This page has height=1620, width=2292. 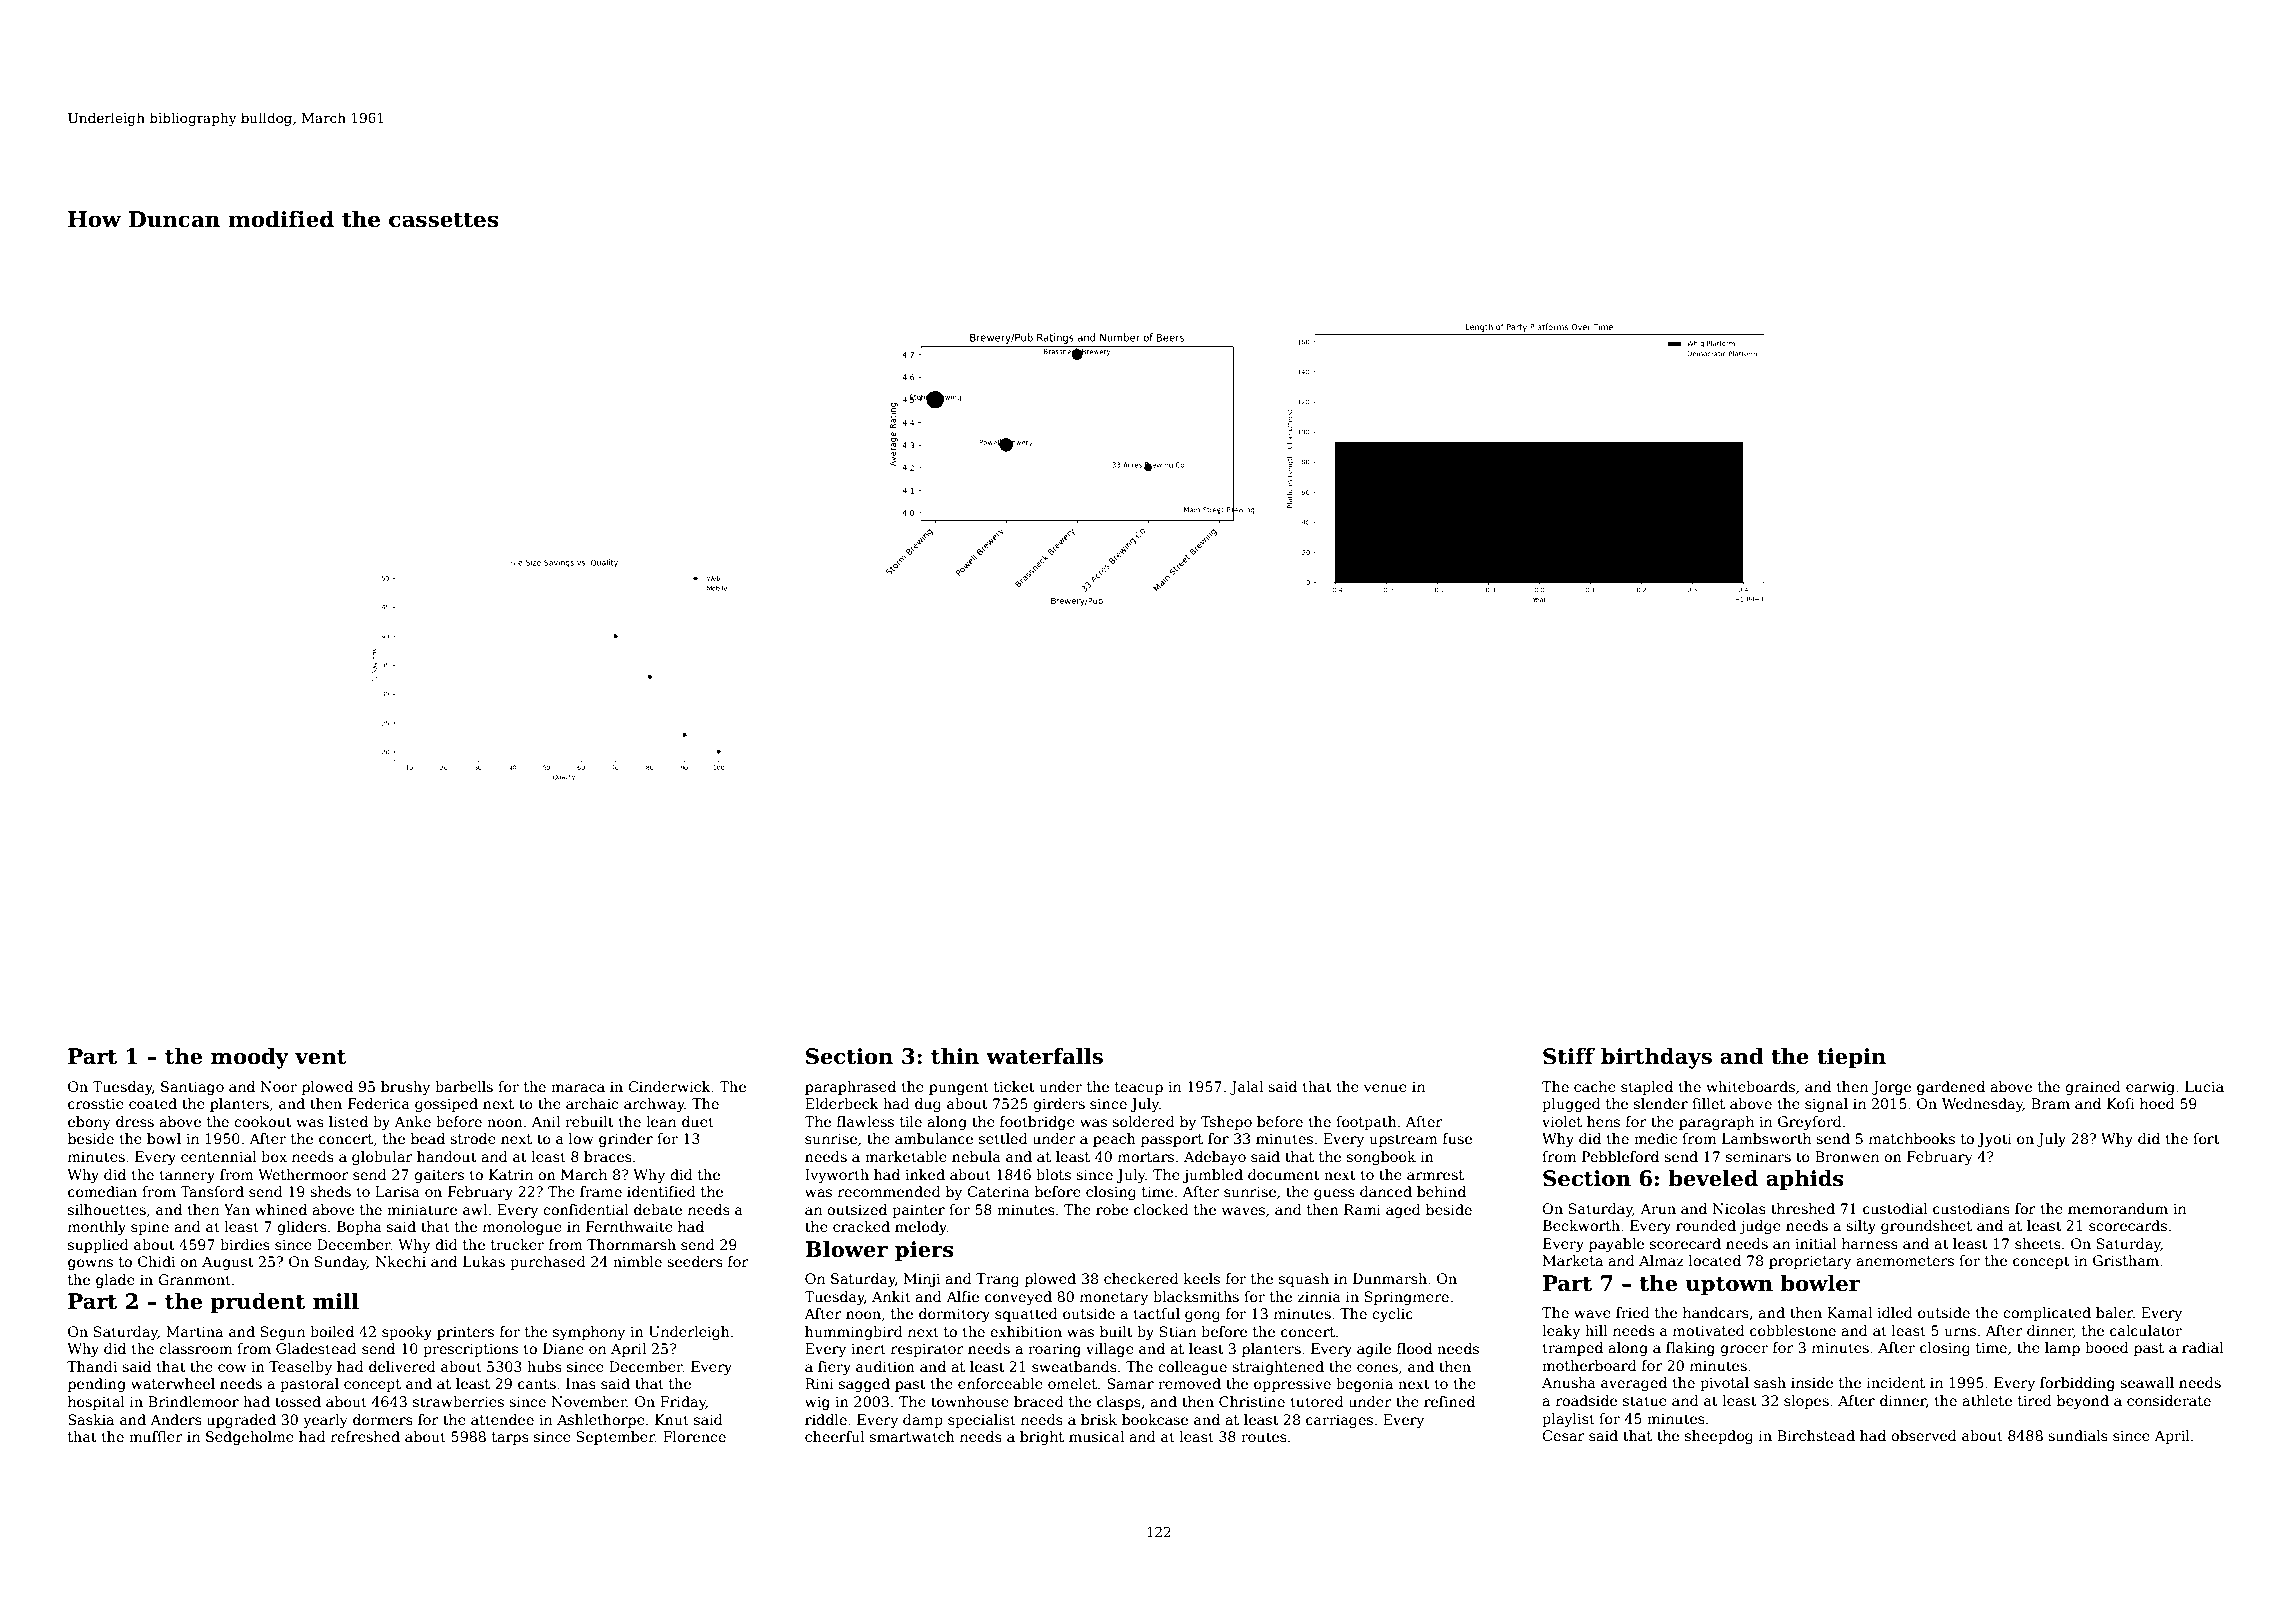 I want to click on waterfalls, so click(x=1044, y=1056).
